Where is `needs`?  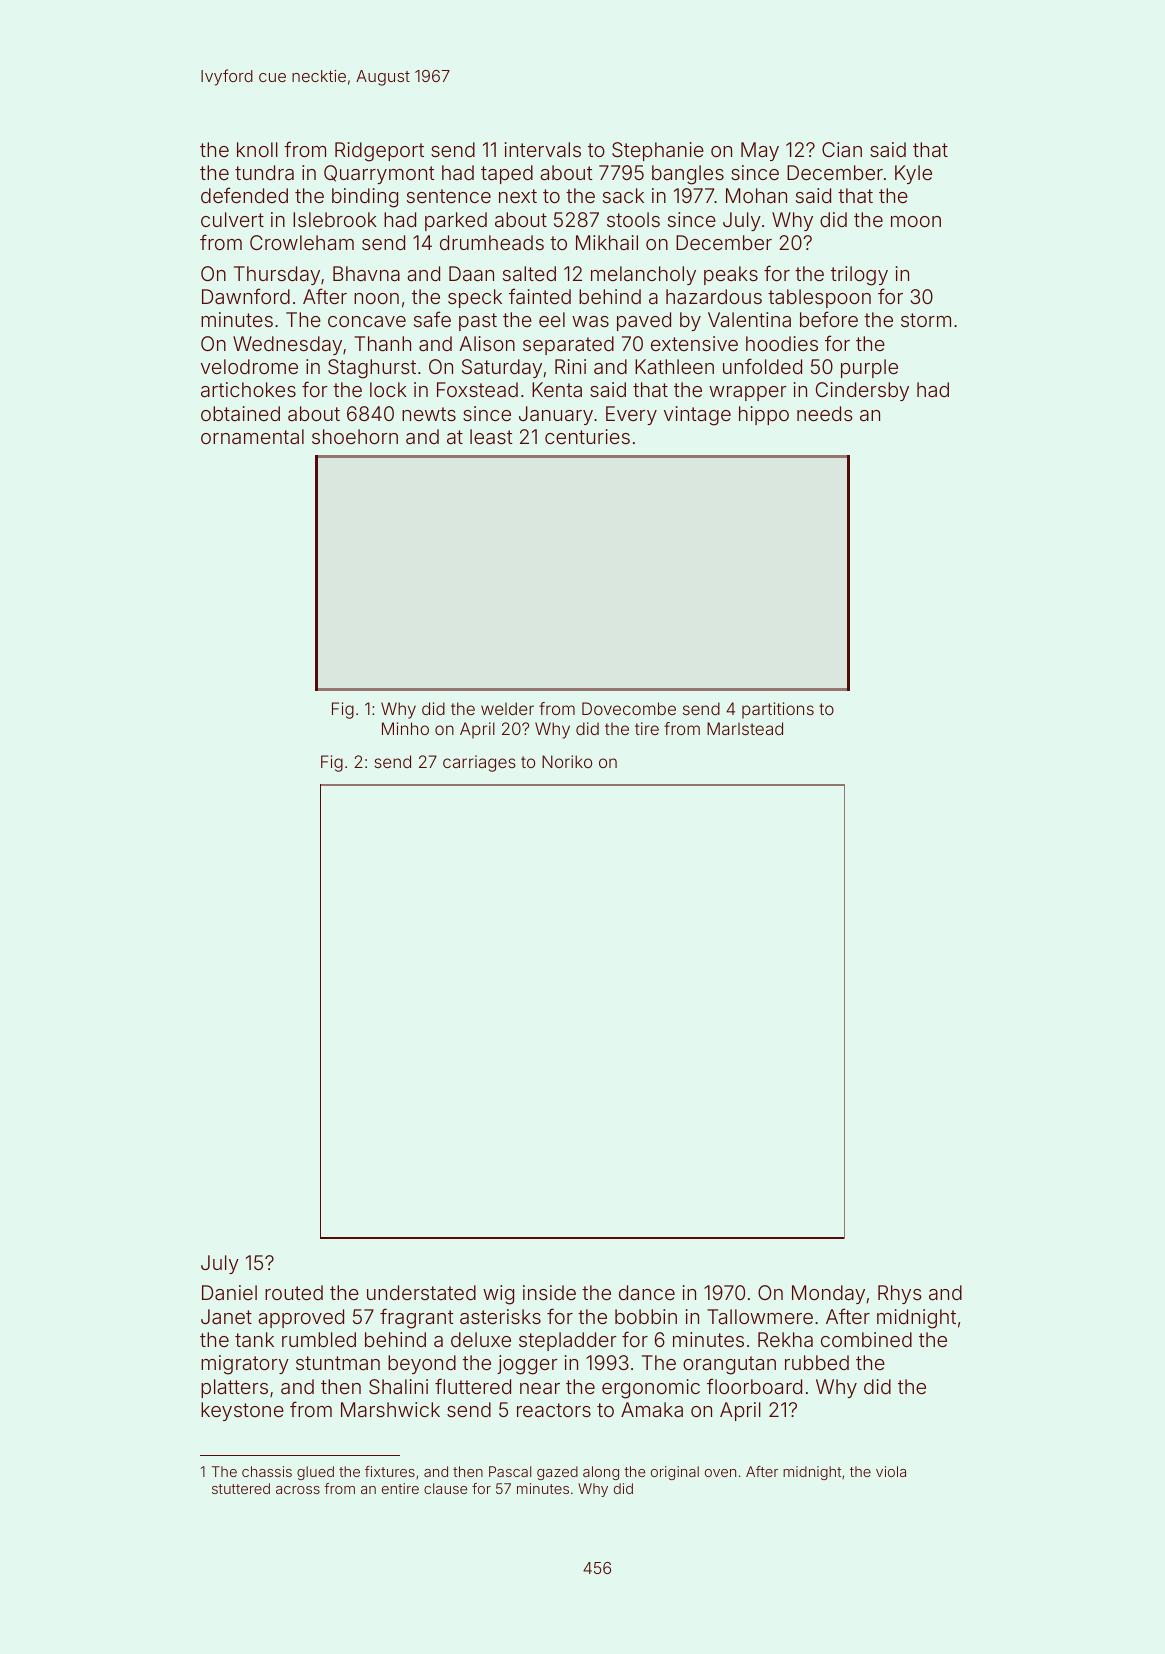
needs is located at coordinates (824, 413).
